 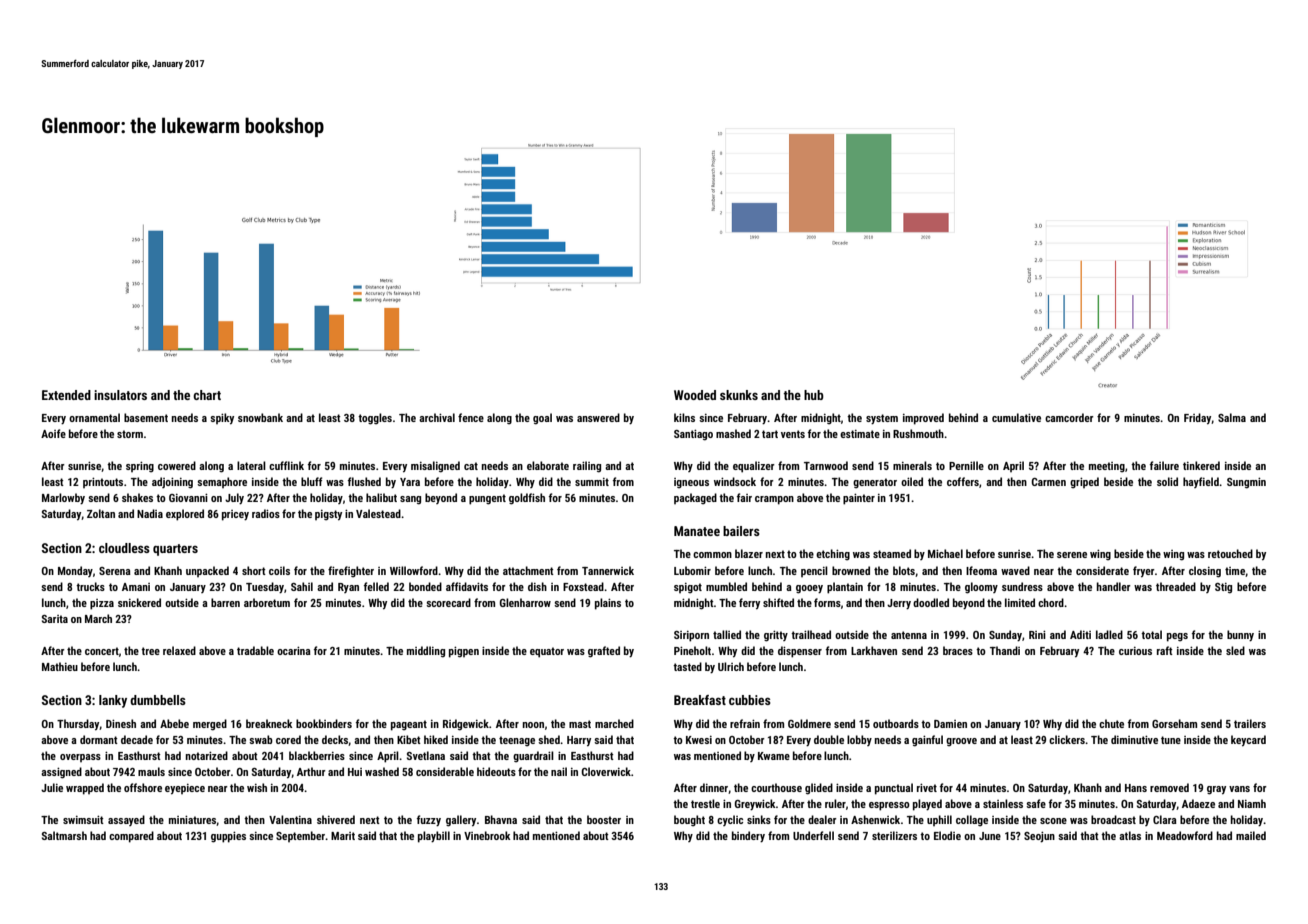 What do you see at coordinates (466, 725) in the screenshot?
I see `Ridgewick` at bounding box center [466, 725].
